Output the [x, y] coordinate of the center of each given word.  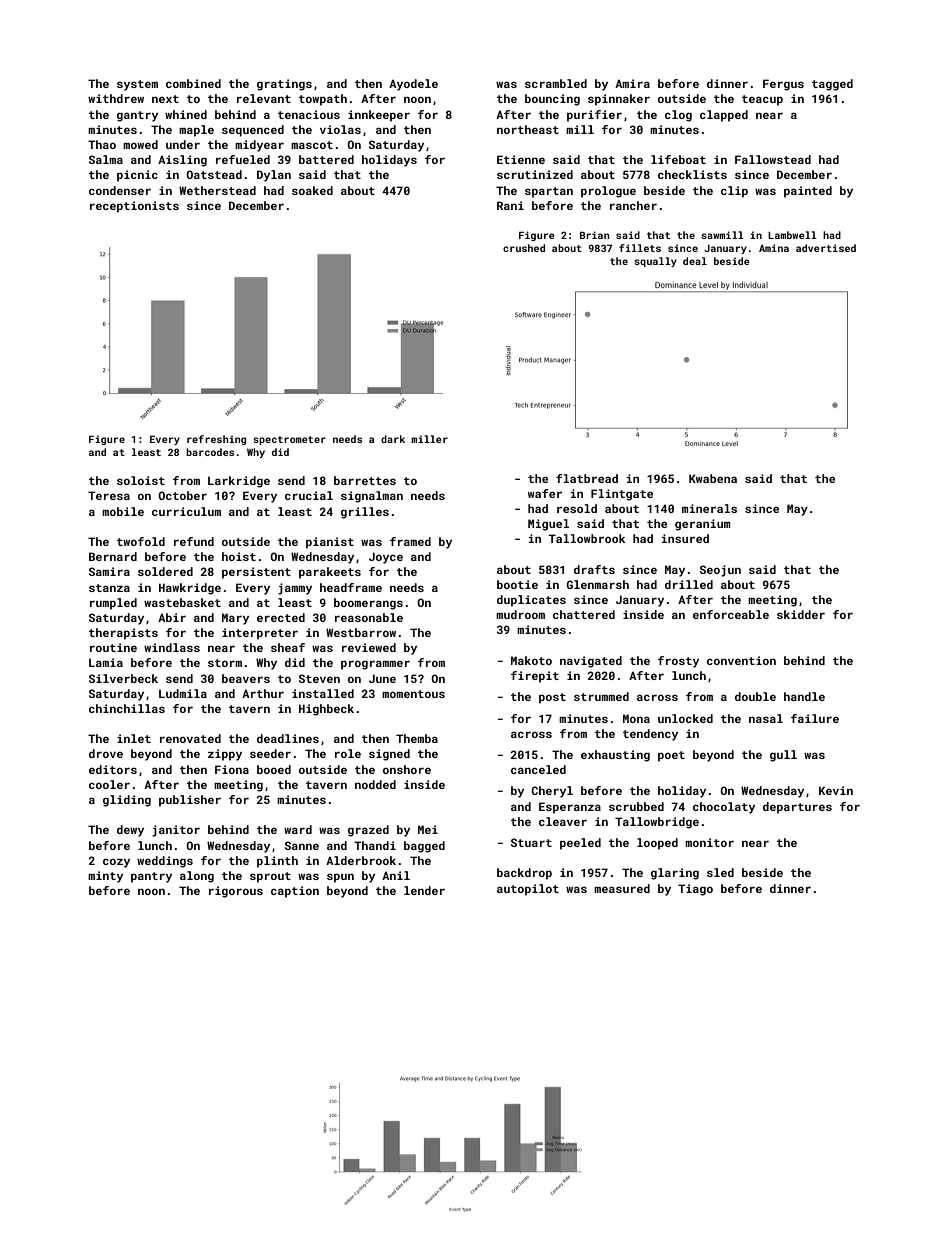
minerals [709, 508]
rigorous [236, 892]
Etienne [521, 159]
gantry [137, 116]
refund [194, 541]
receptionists [134, 207]
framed [410, 541]
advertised [826, 248]
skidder [801, 614]
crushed [524, 248]
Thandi [375, 845]
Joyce [386, 558]
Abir [172, 617]
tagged [832, 85]
